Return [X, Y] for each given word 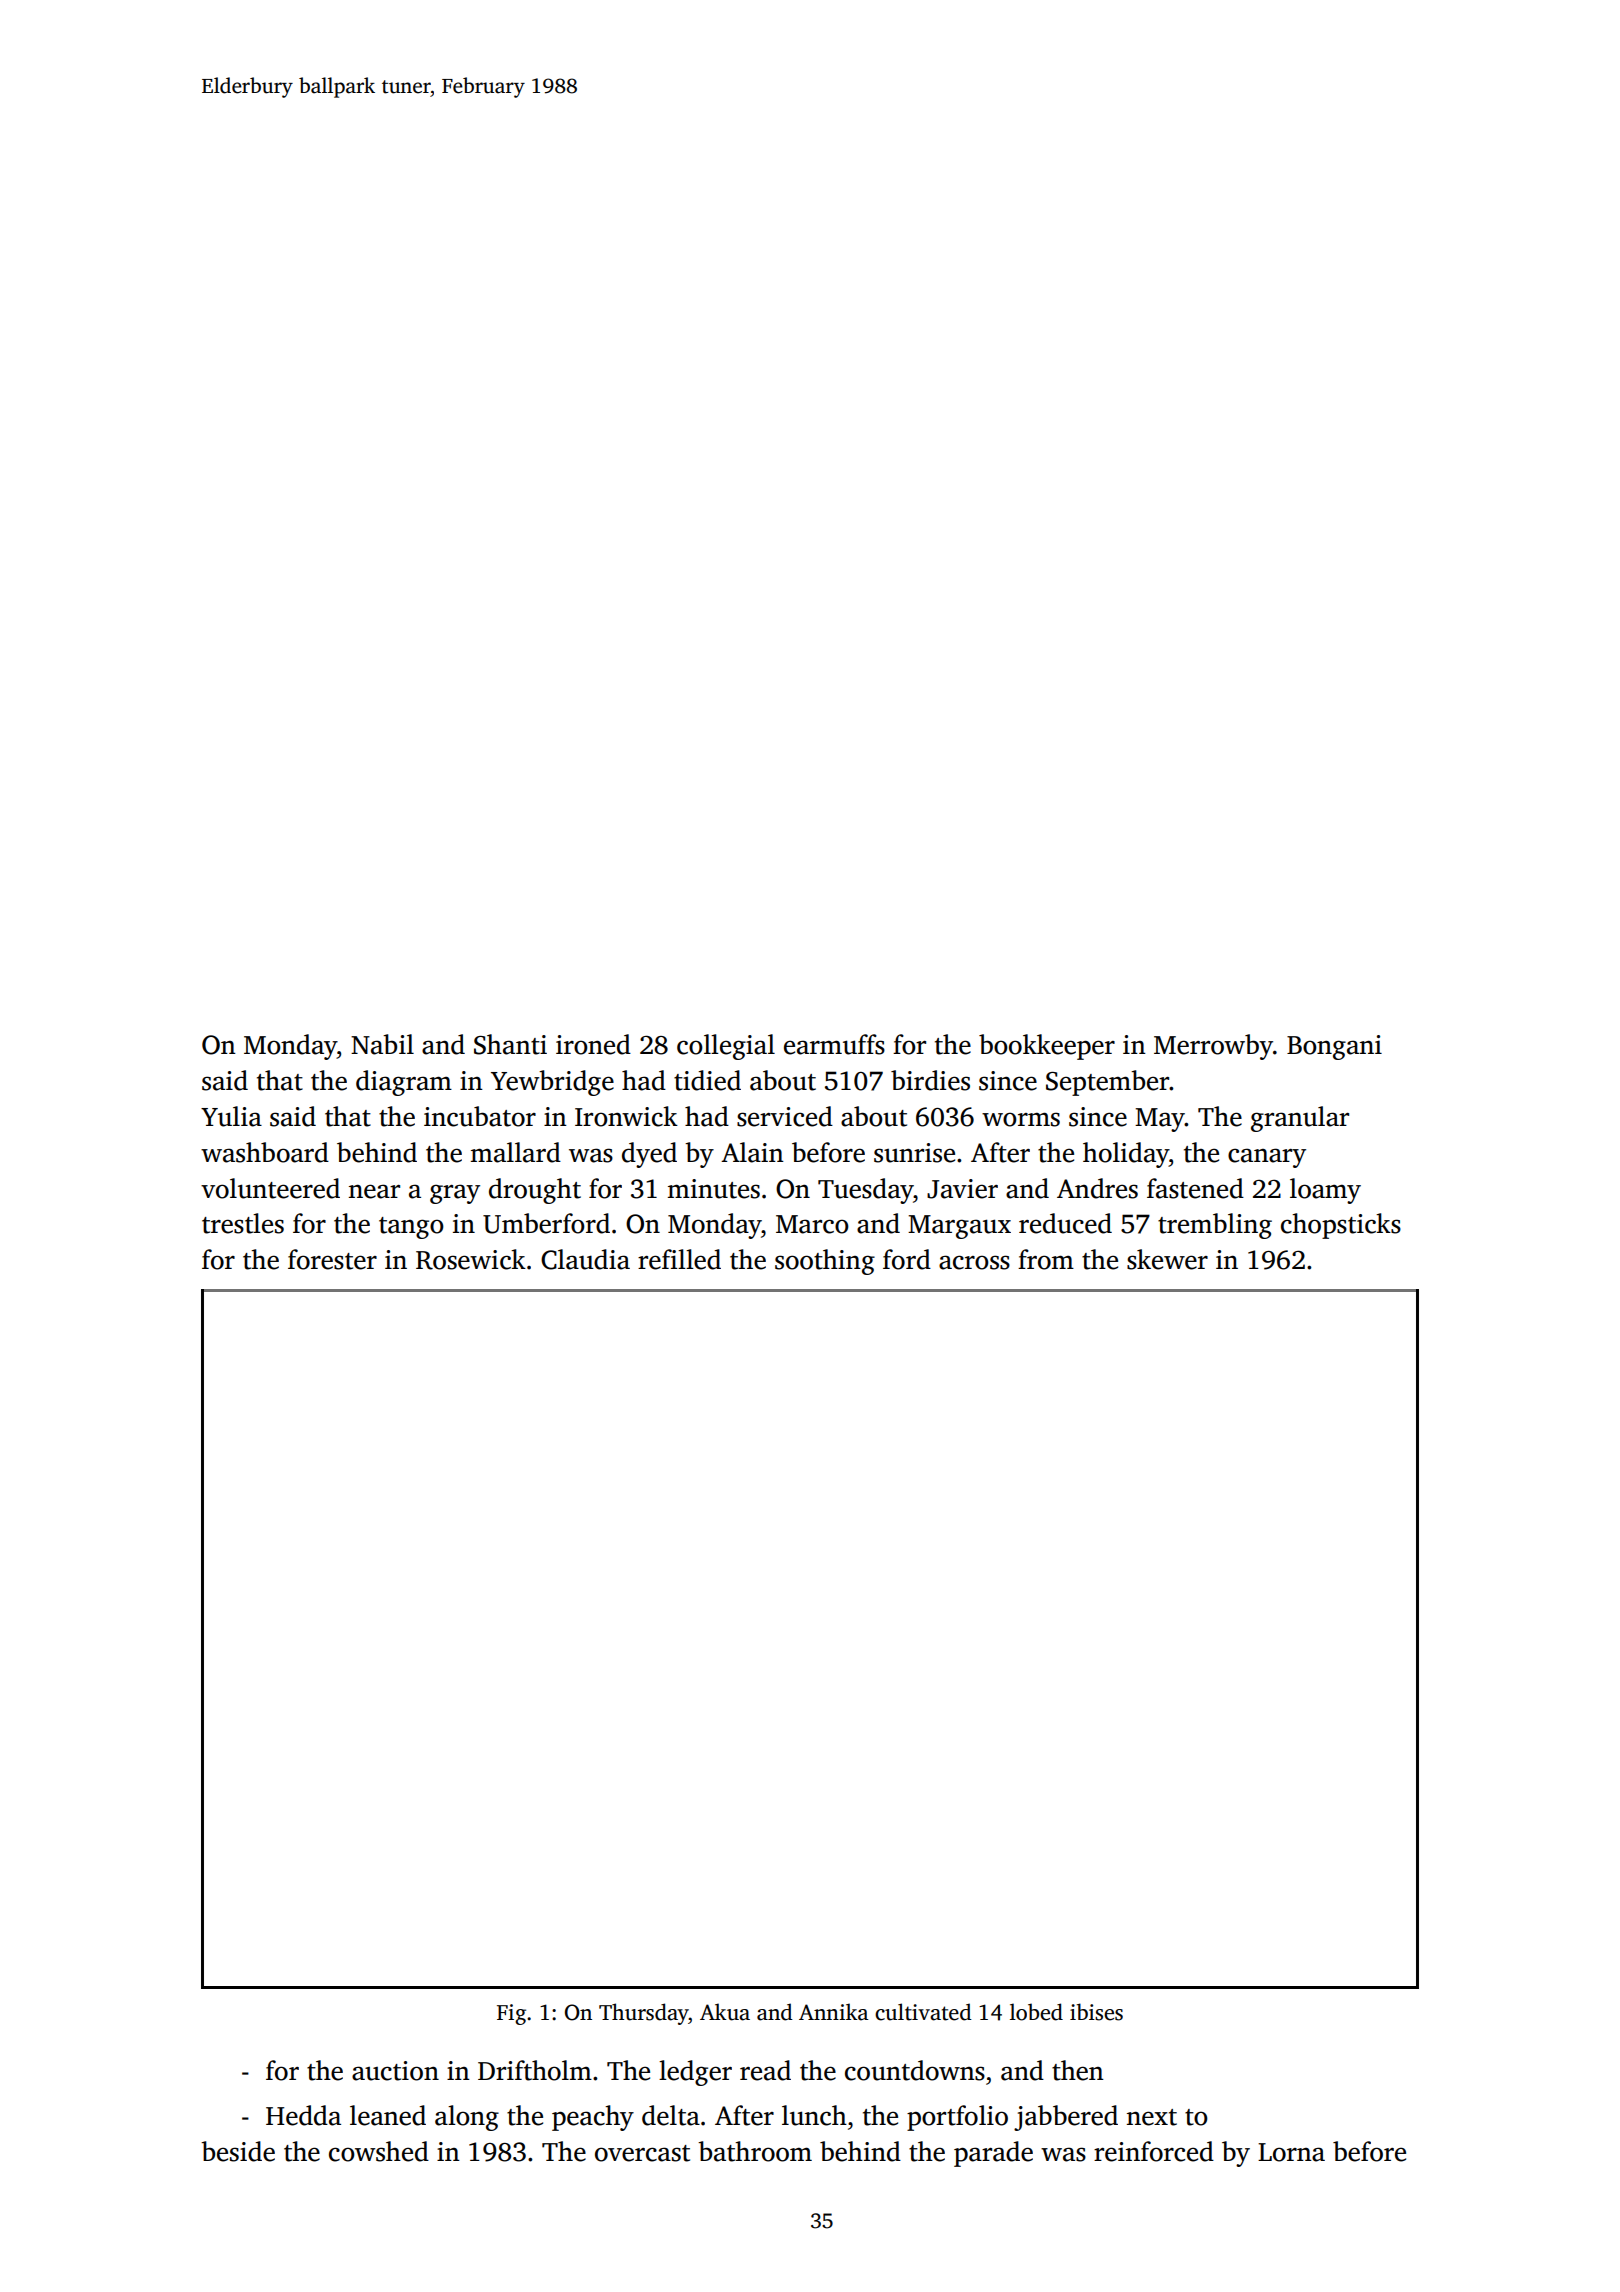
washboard [265, 1152]
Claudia [585, 1259]
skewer [1167, 1259]
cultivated [923, 2012]
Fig [511, 2014]
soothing [825, 1262]
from [1046, 1259]
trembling [1215, 1226]
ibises [1096, 2012]
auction [395, 2071]
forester [332, 1259]
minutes [714, 1189]
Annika [834, 2012]
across [974, 1262]
